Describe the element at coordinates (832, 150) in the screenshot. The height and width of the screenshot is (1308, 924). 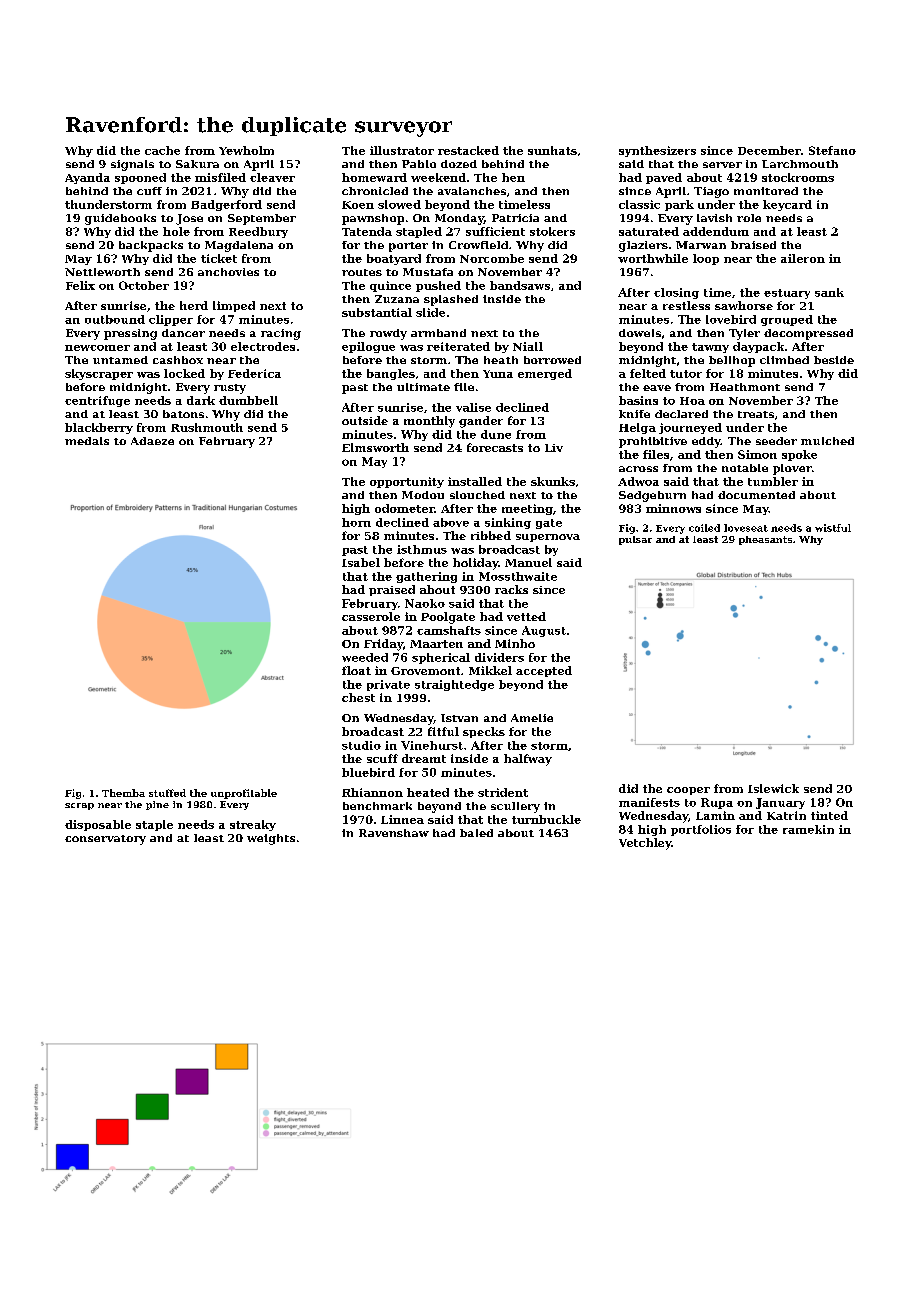
I see `Stefano` at that location.
